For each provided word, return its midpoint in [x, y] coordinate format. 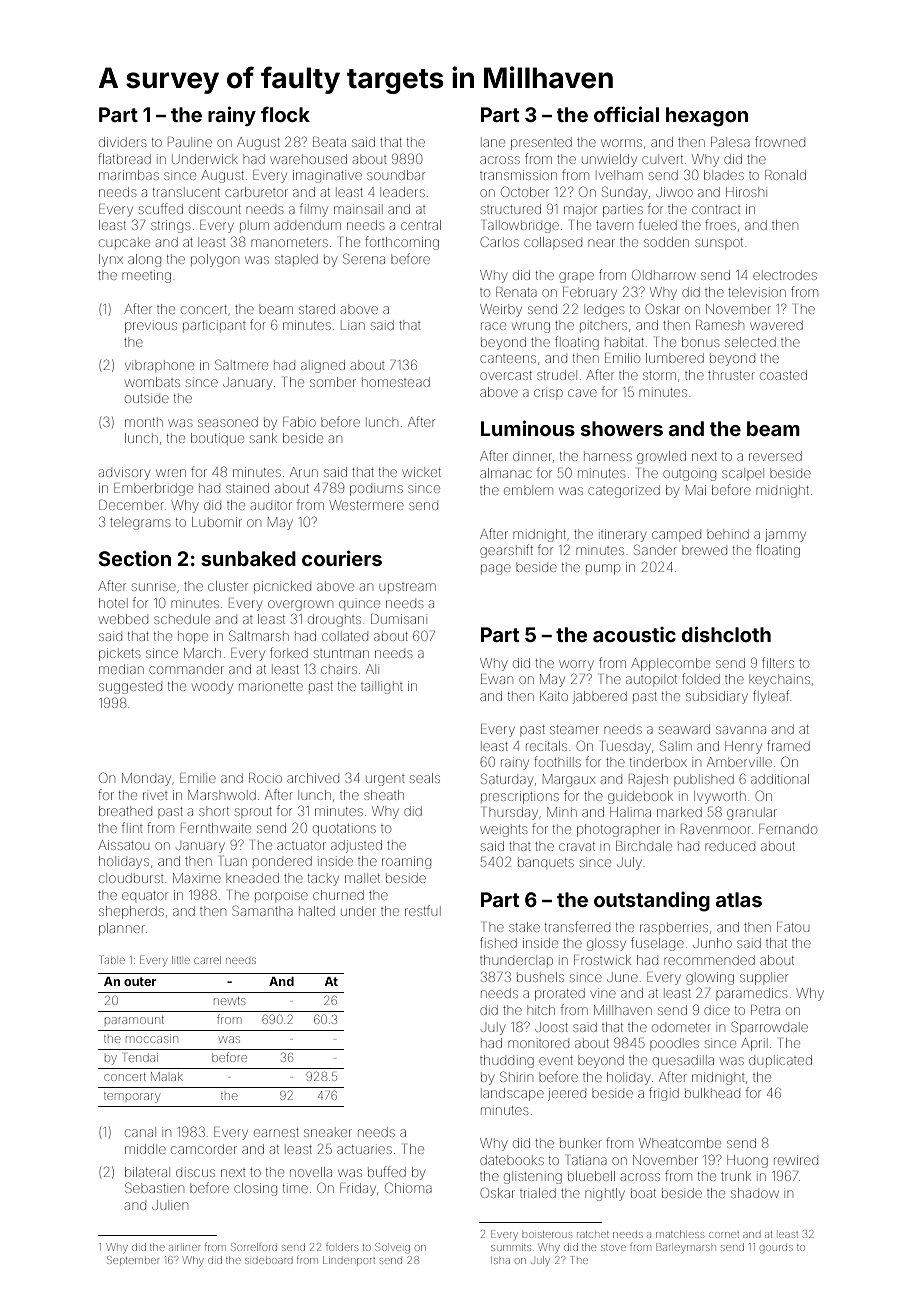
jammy [785, 535]
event [556, 1060]
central [421, 225]
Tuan [233, 861]
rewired [796, 1160]
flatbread [124, 158]
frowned [780, 141]
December [131, 505]
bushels [540, 977]
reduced [730, 846]
